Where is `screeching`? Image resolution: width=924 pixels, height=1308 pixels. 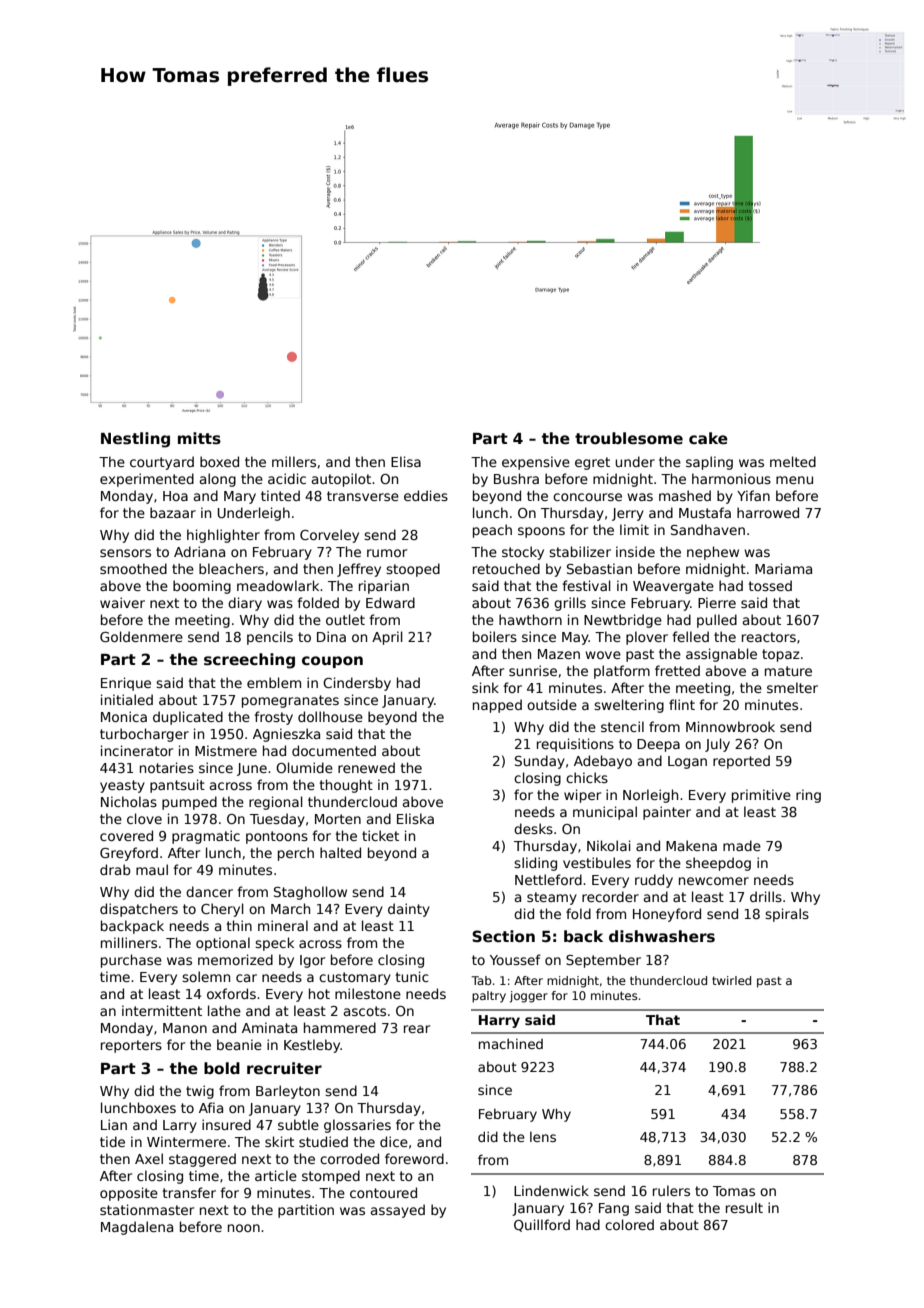 screeching is located at coordinates (249, 661).
